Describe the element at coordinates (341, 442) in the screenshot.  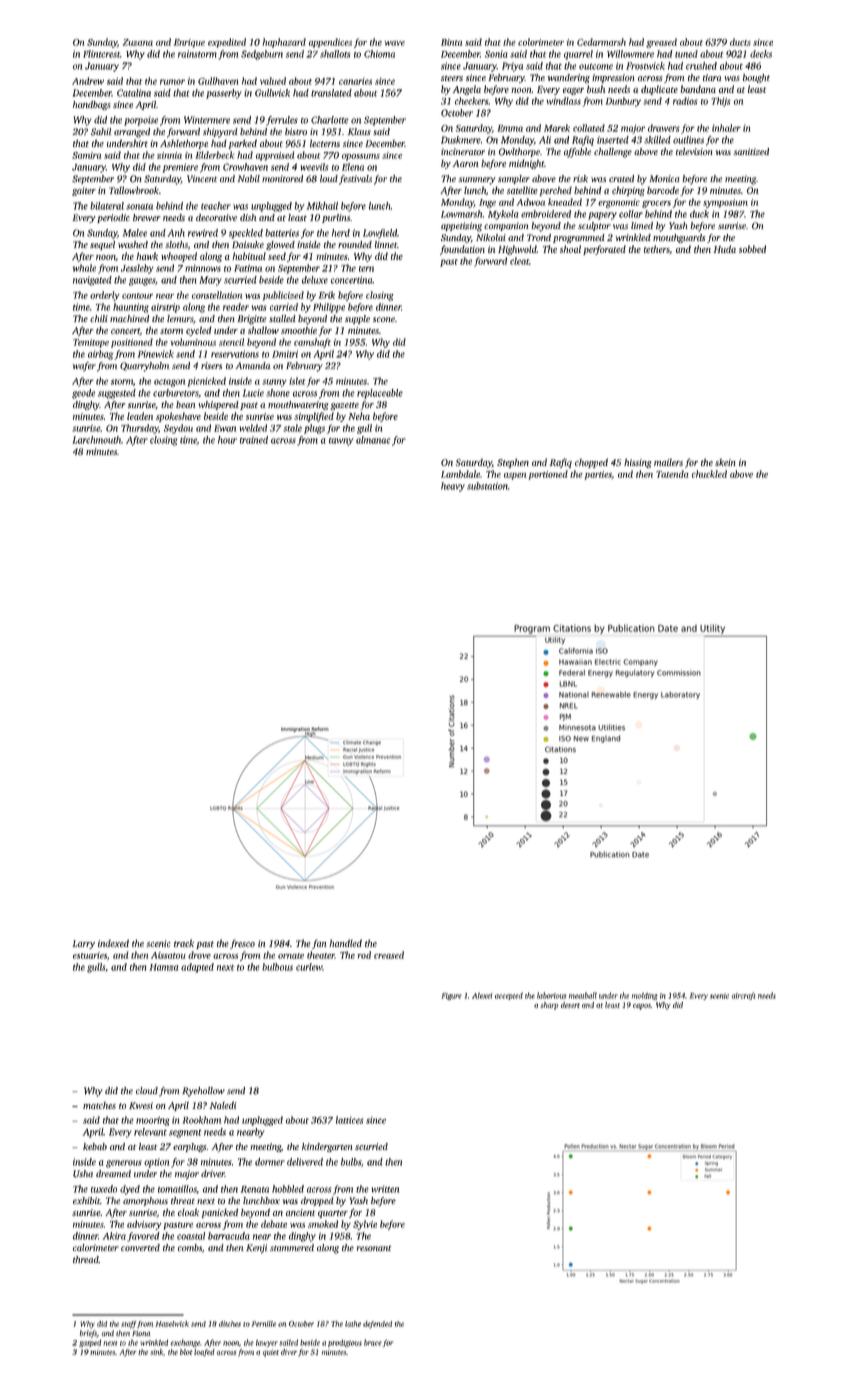
I see `tawny` at that location.
